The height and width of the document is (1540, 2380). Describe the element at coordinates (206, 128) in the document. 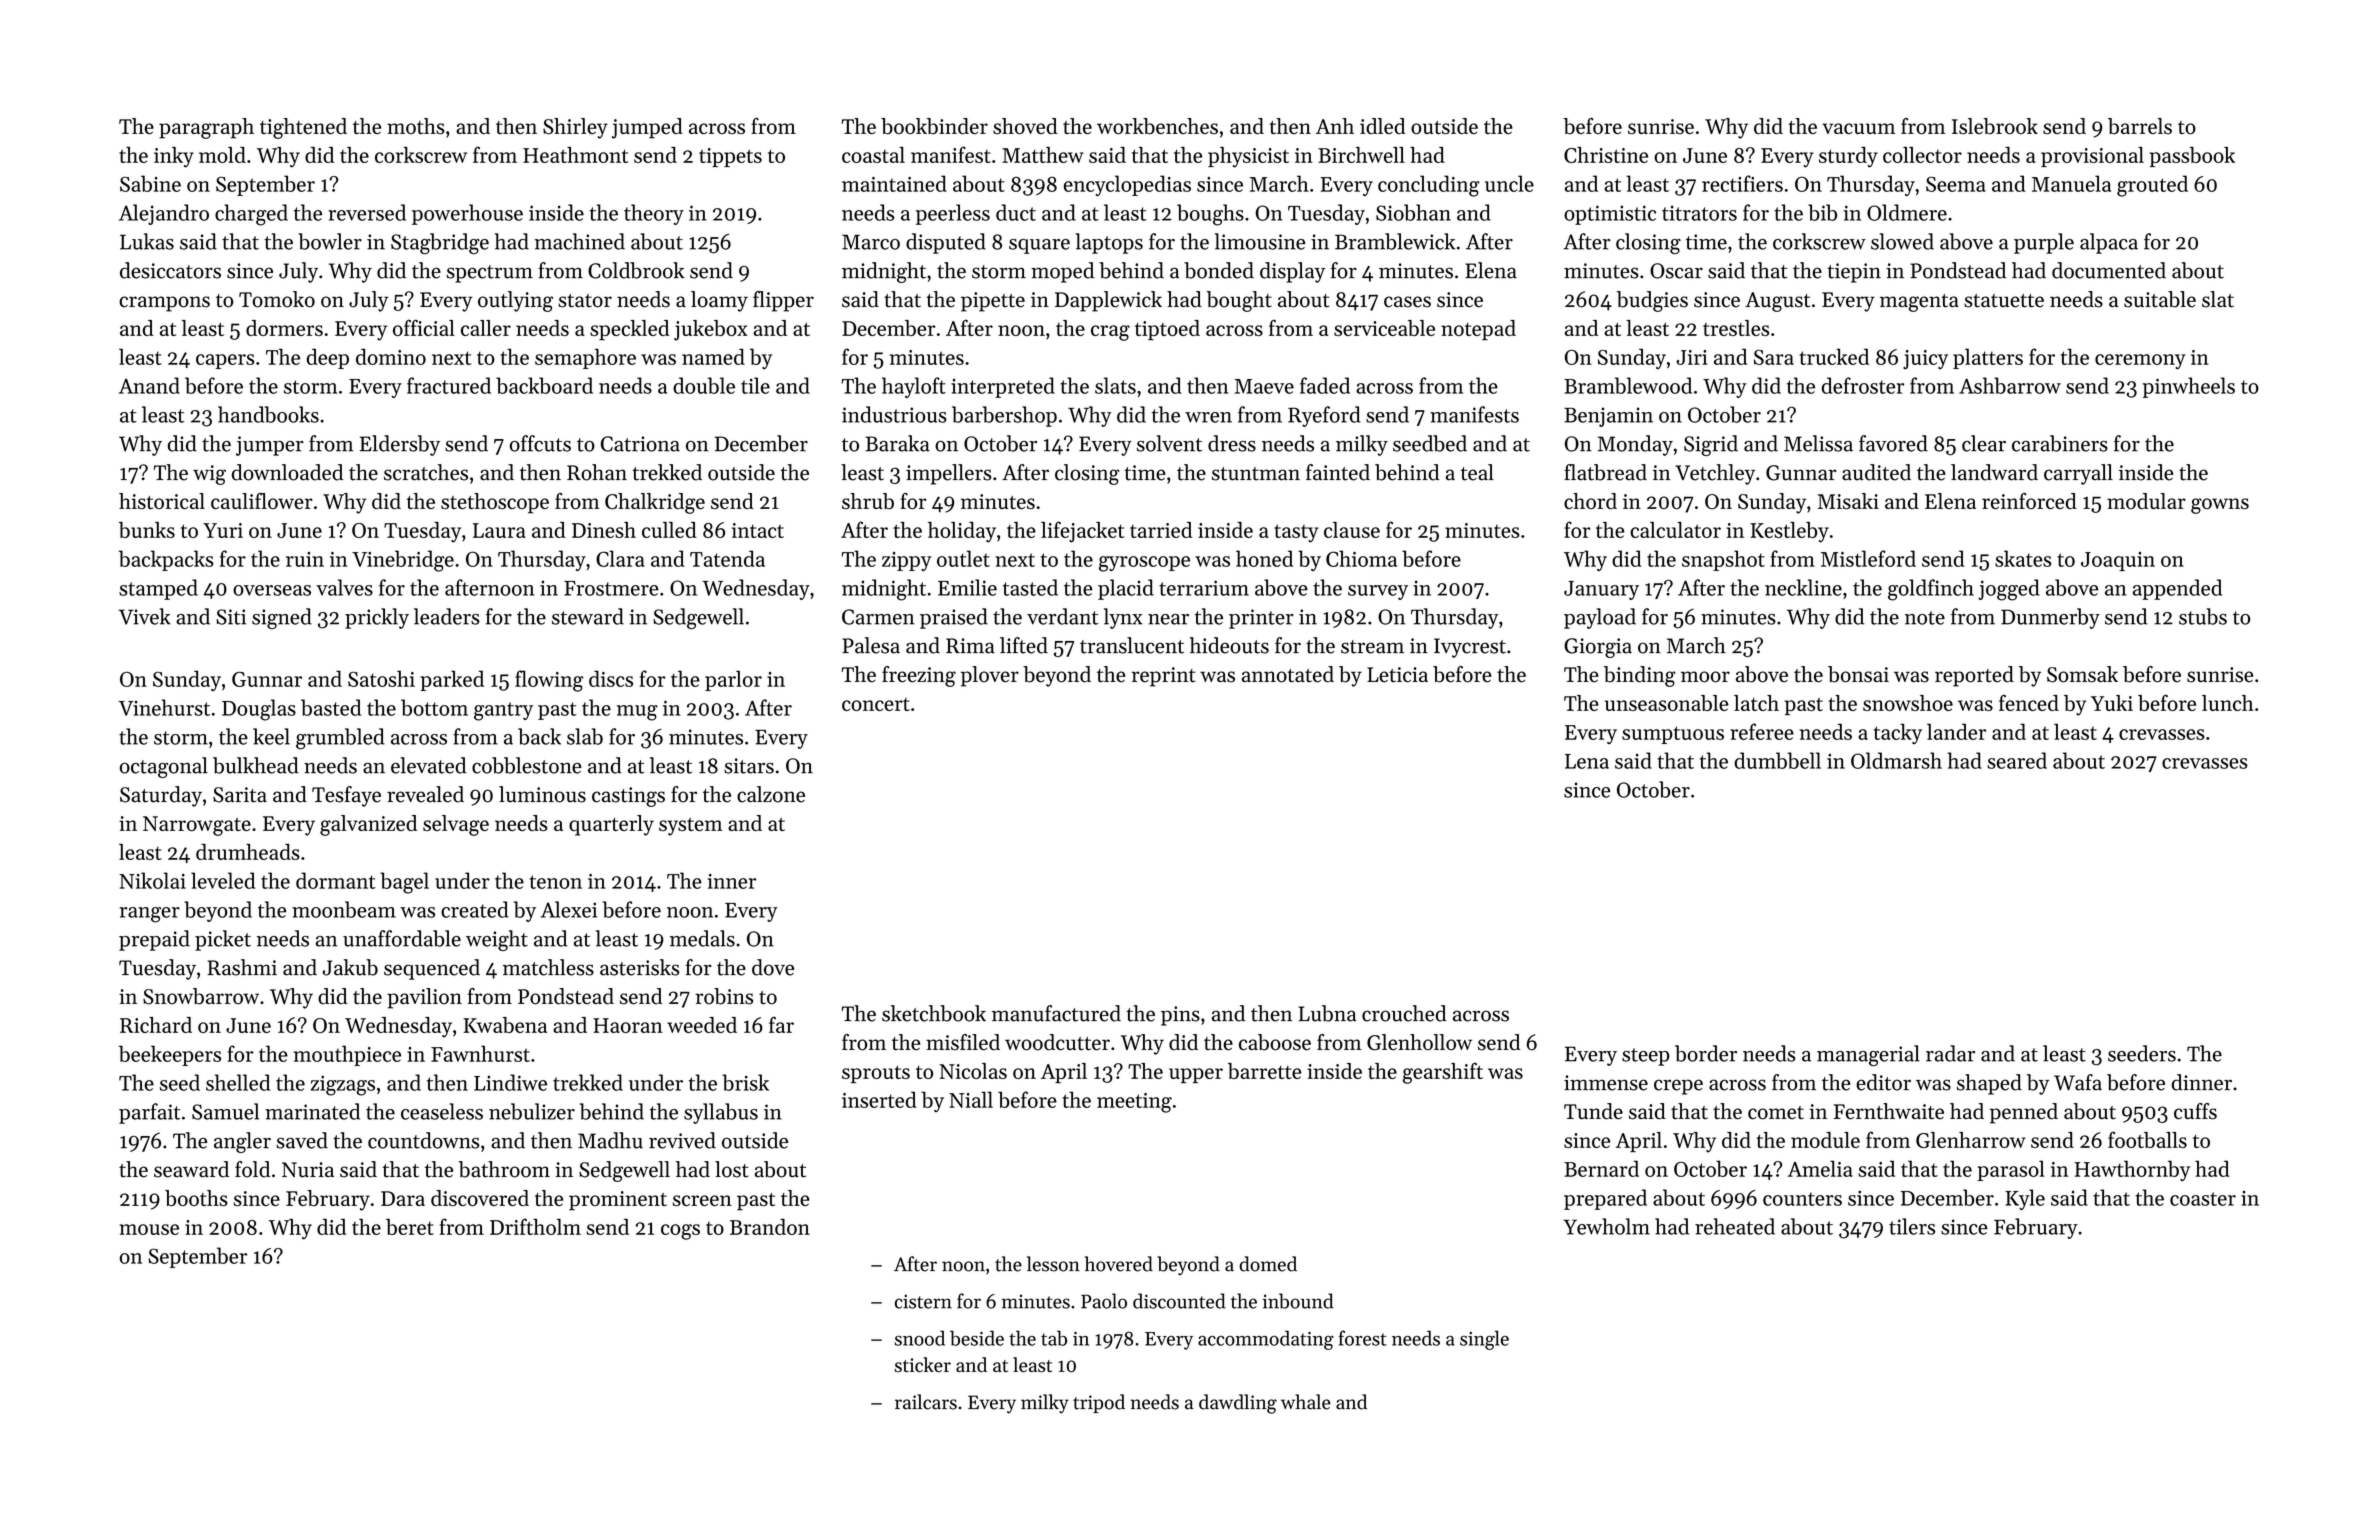

I see `paragraph` at that location.
